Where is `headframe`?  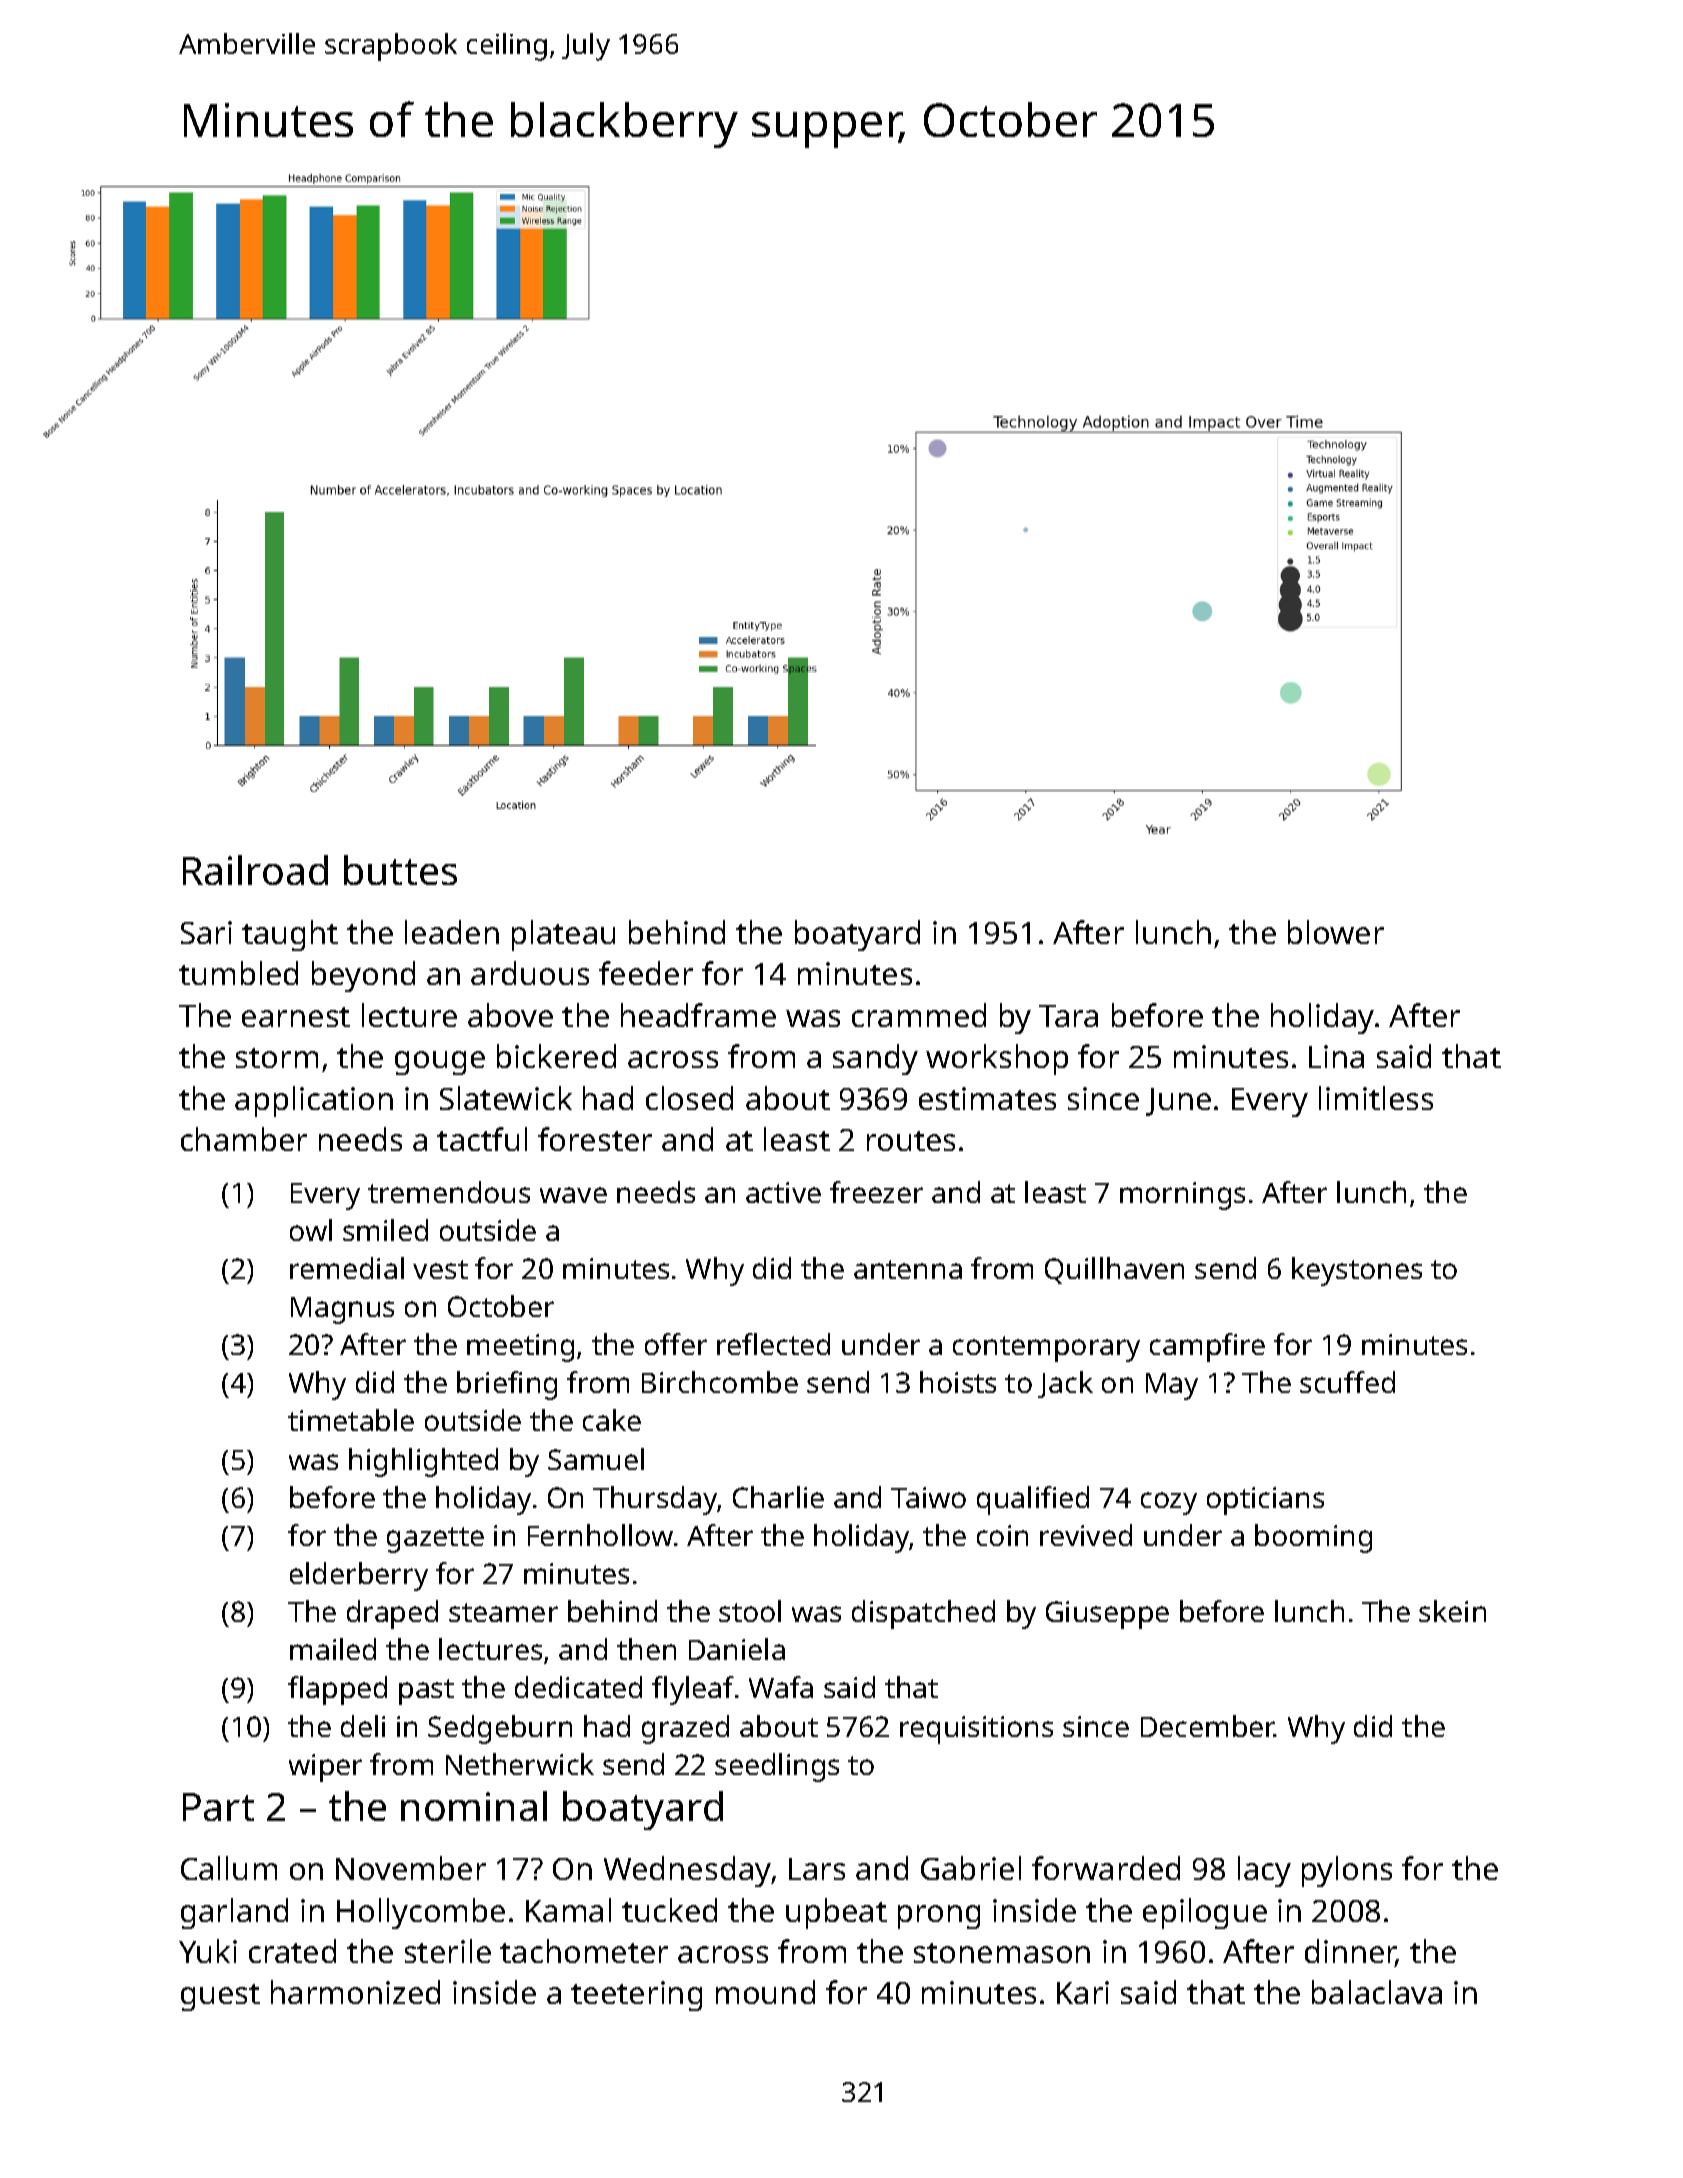
headframe is located at coordinates (698, 1015).
